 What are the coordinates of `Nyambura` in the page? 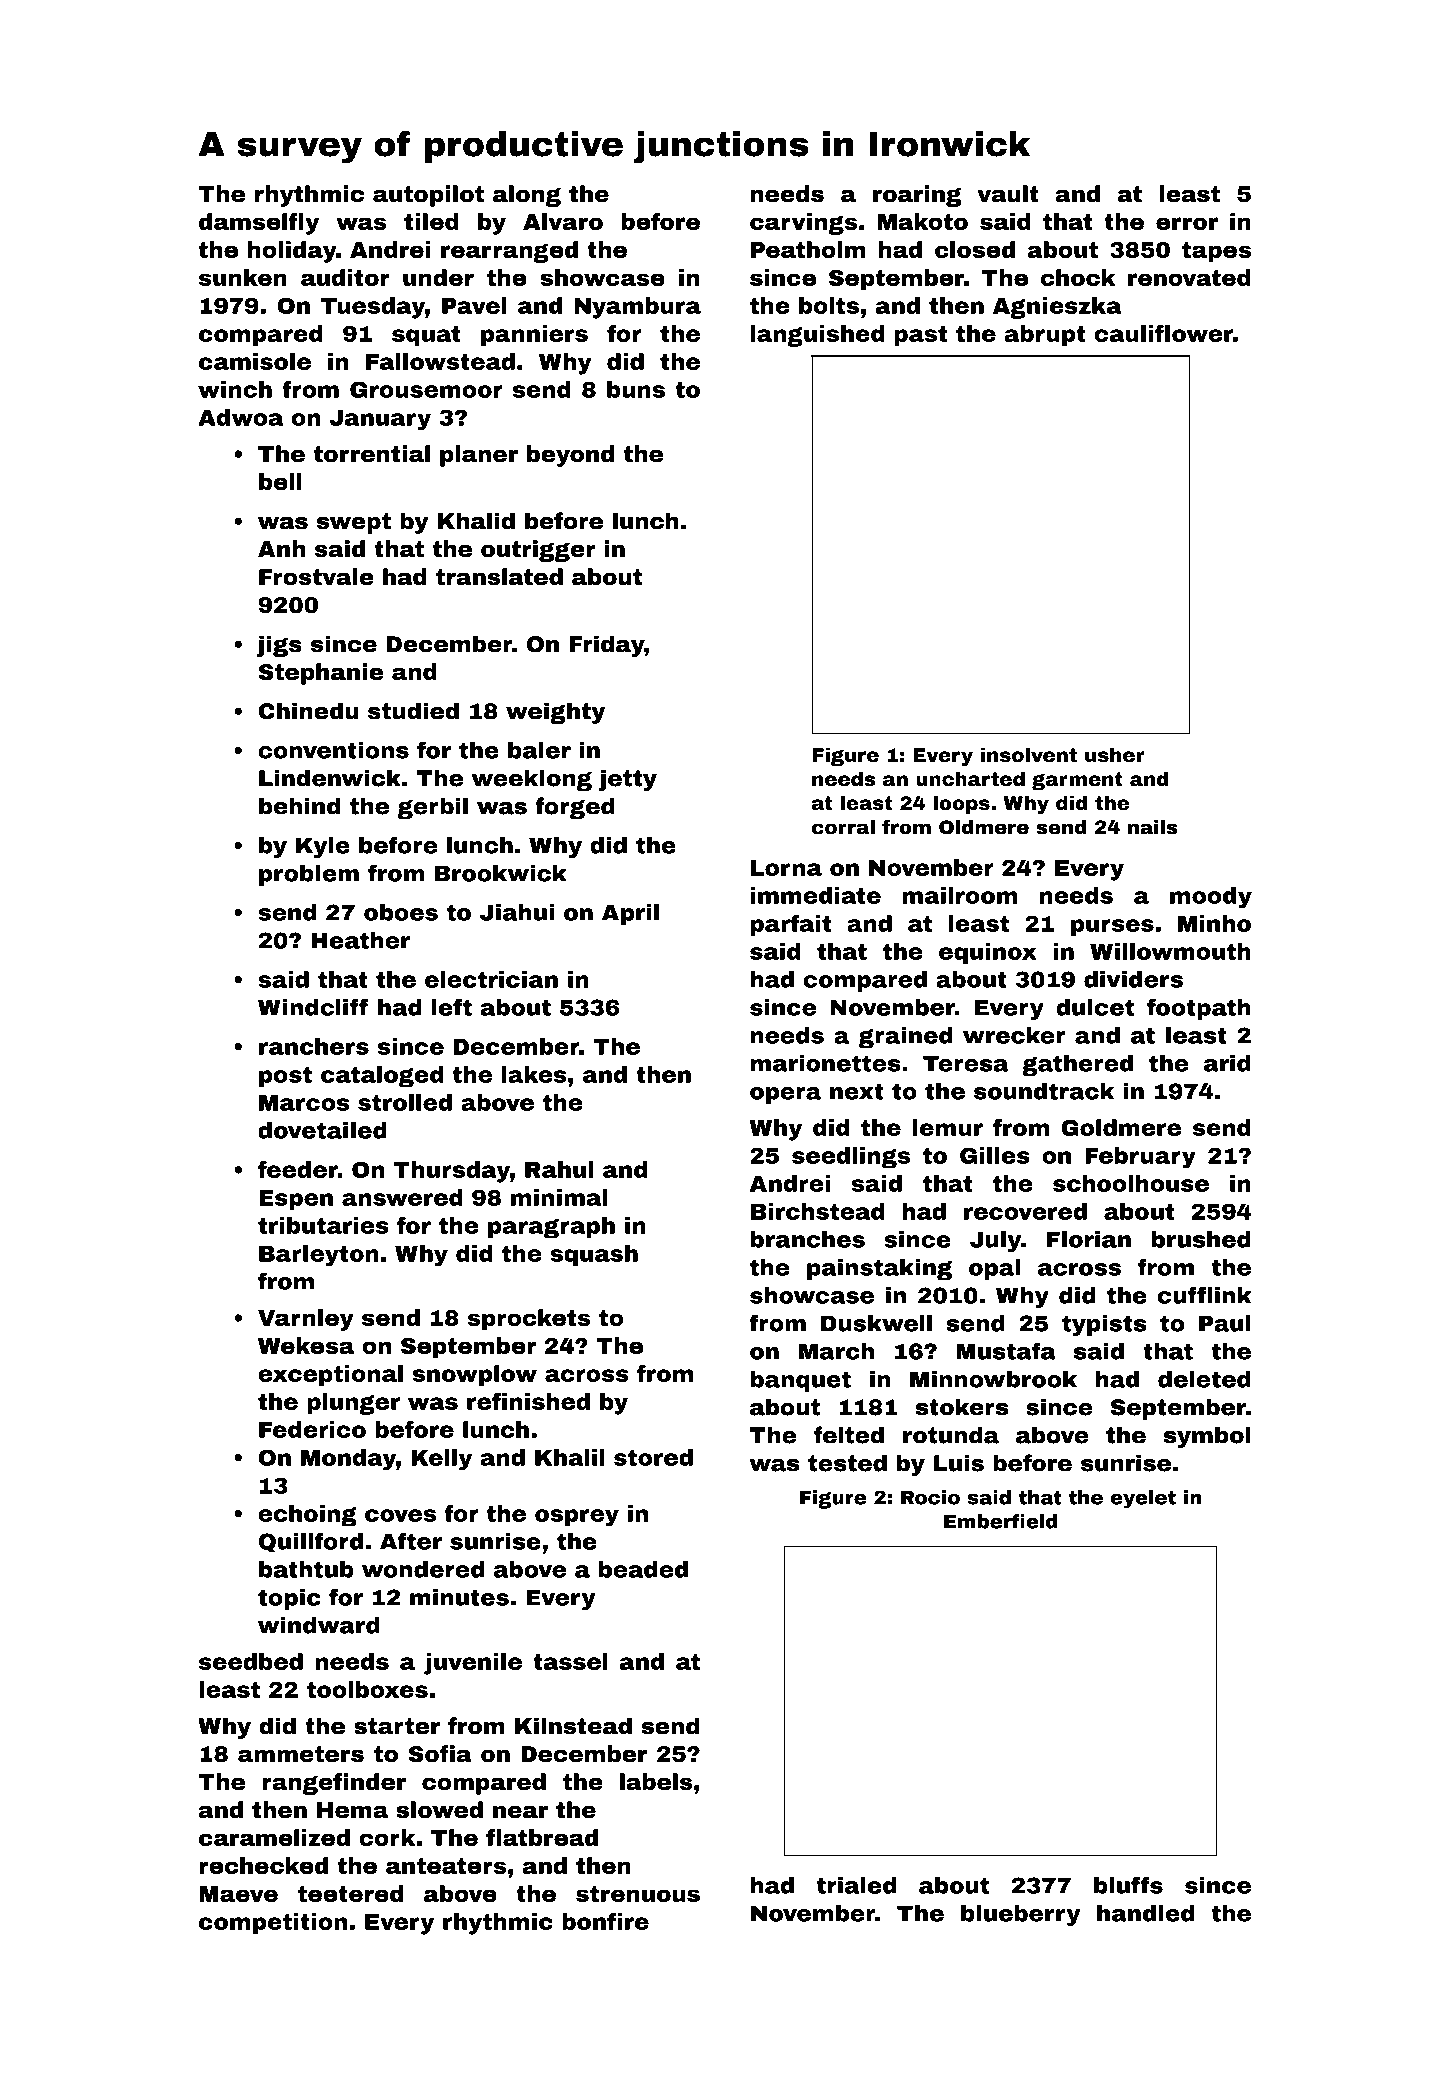 It's located at (638, 308).
